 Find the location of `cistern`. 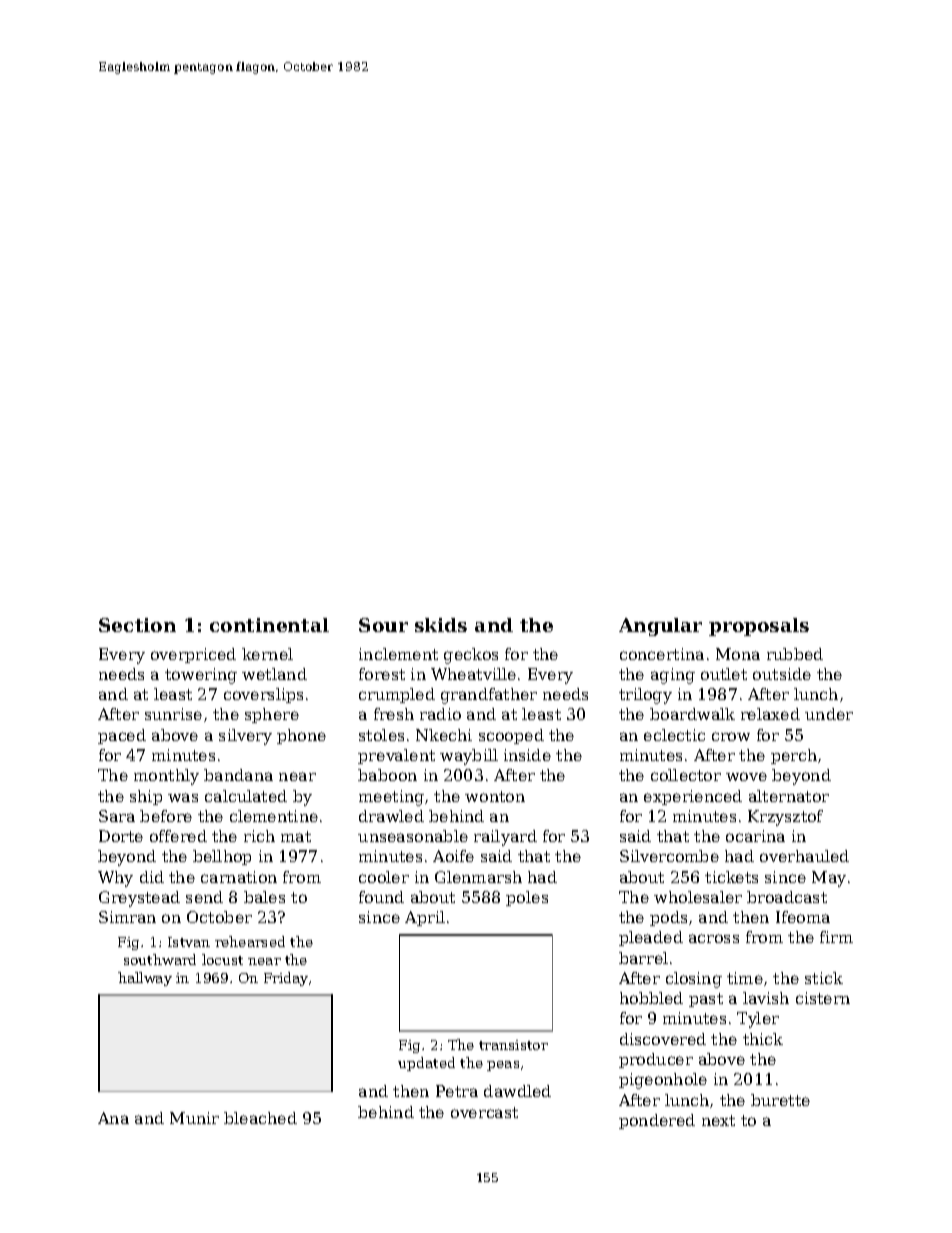

cistern is located at coordinates (823, 998).
